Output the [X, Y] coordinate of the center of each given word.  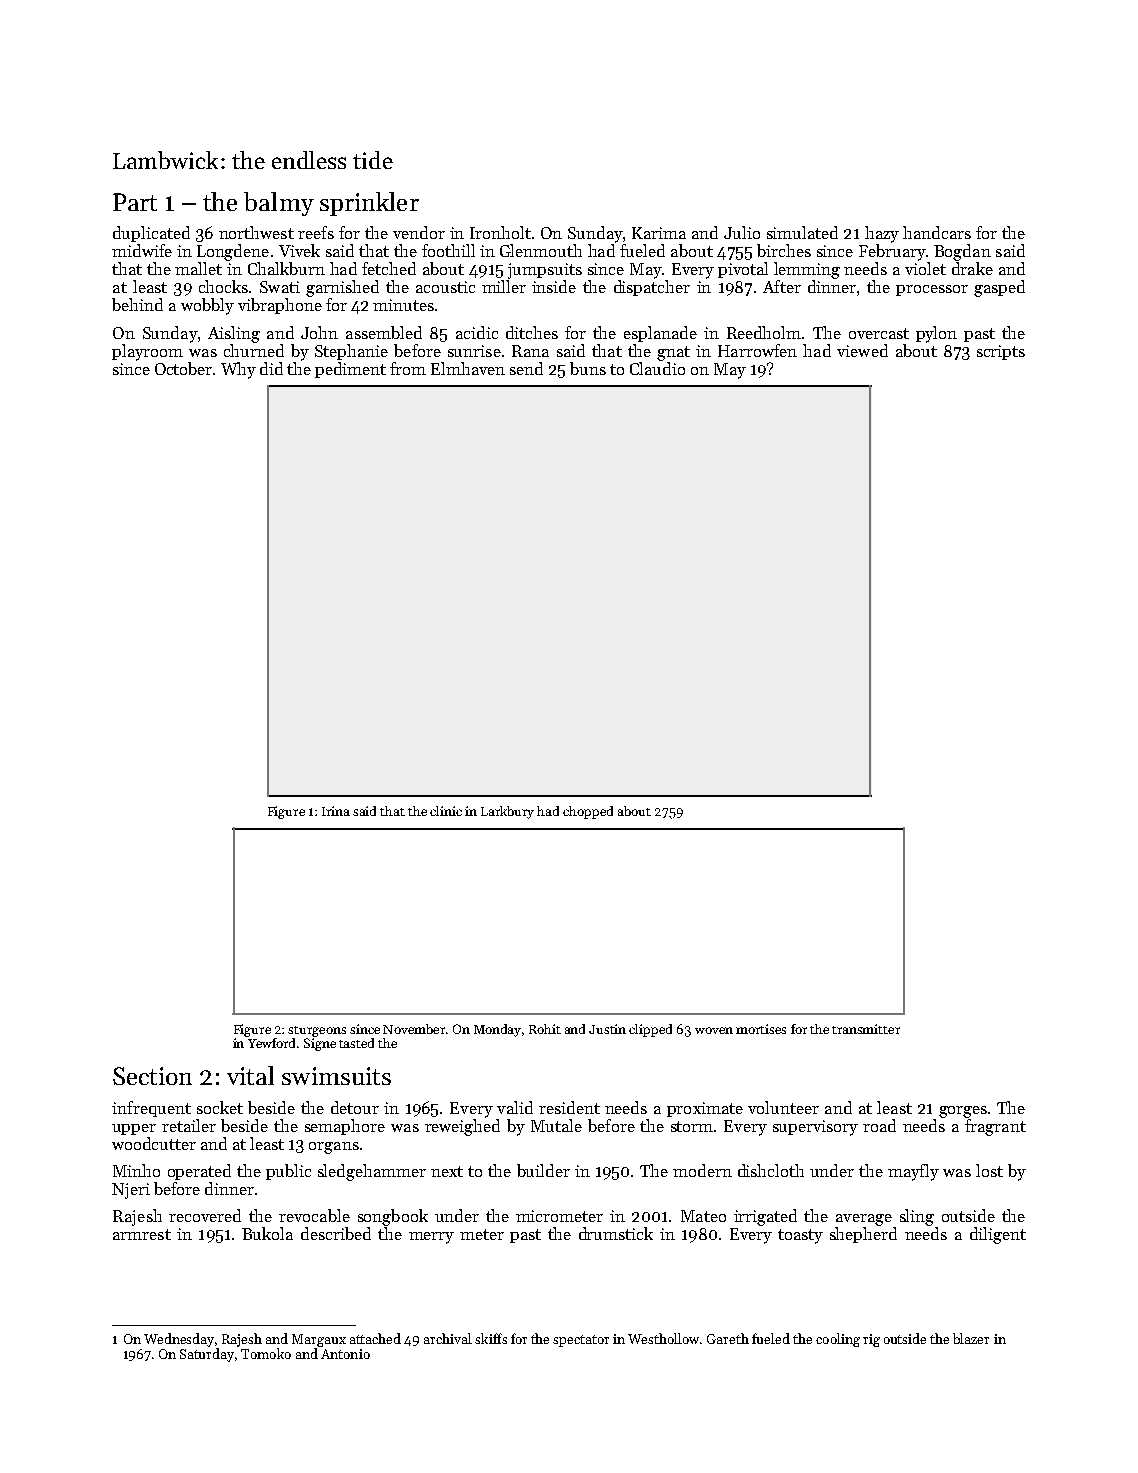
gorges [963, 1112]
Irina [336, 811]
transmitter [866, 1029]
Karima [659, 233]
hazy [882, 234]
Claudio [657, 368]
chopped [588, 812]
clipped [650, 1030]
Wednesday [179, 1340]
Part [135, 202]
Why [238, 370]
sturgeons [317, 1031]
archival [448, 1338]
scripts [1001, 352]
